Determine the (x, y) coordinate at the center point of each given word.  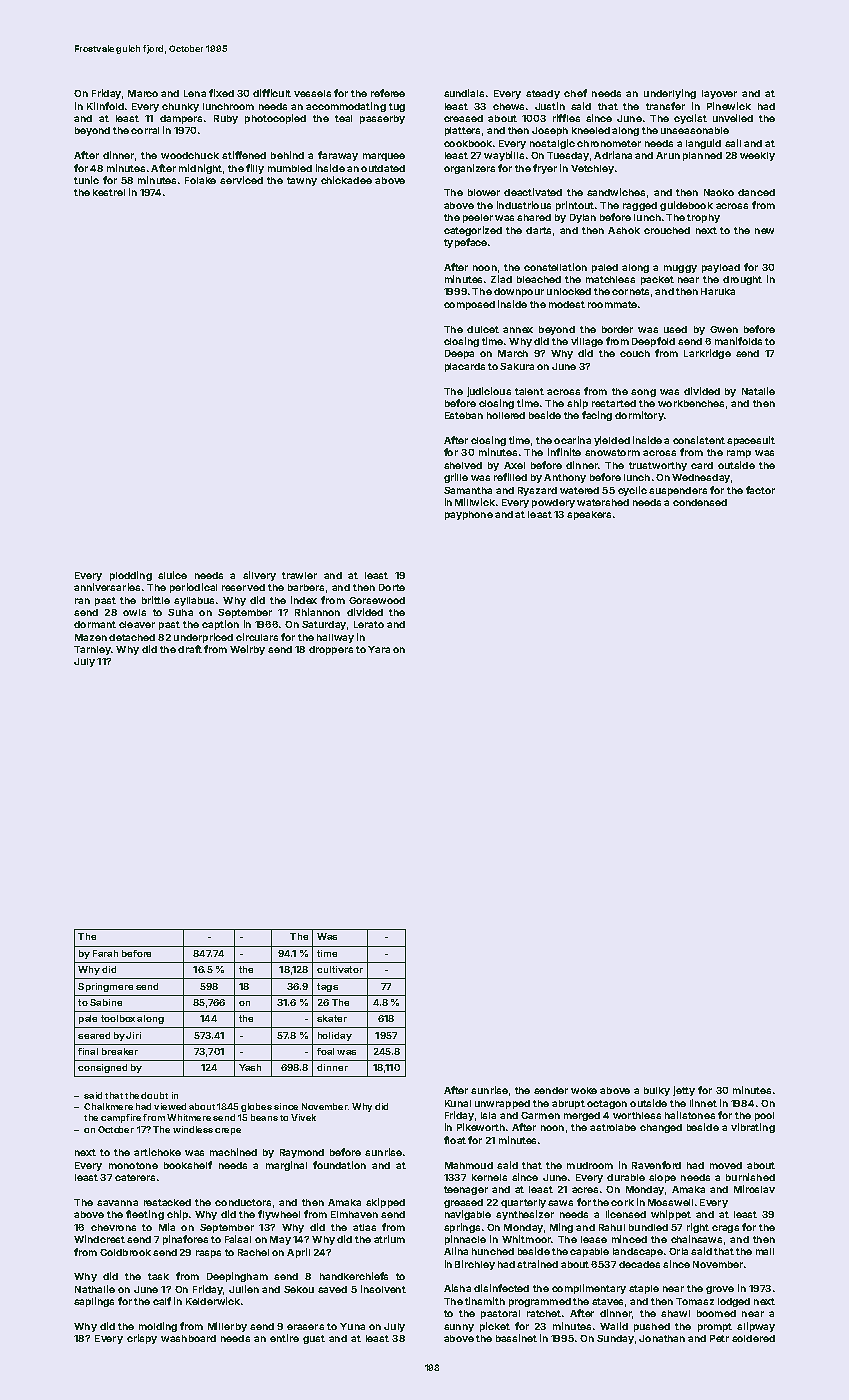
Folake (200, 180)
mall (765, 1251)
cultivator (340, 969)
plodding (131, 576)
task (158, 1276)
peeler (478, 218)
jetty (684, 1091)
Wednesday (701, 478)
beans (264, 1117)
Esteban (464, 415)
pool (764, 1116)
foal (325, 1051)
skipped (385, 1203)
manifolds (738, 341)
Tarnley (92, 650)
